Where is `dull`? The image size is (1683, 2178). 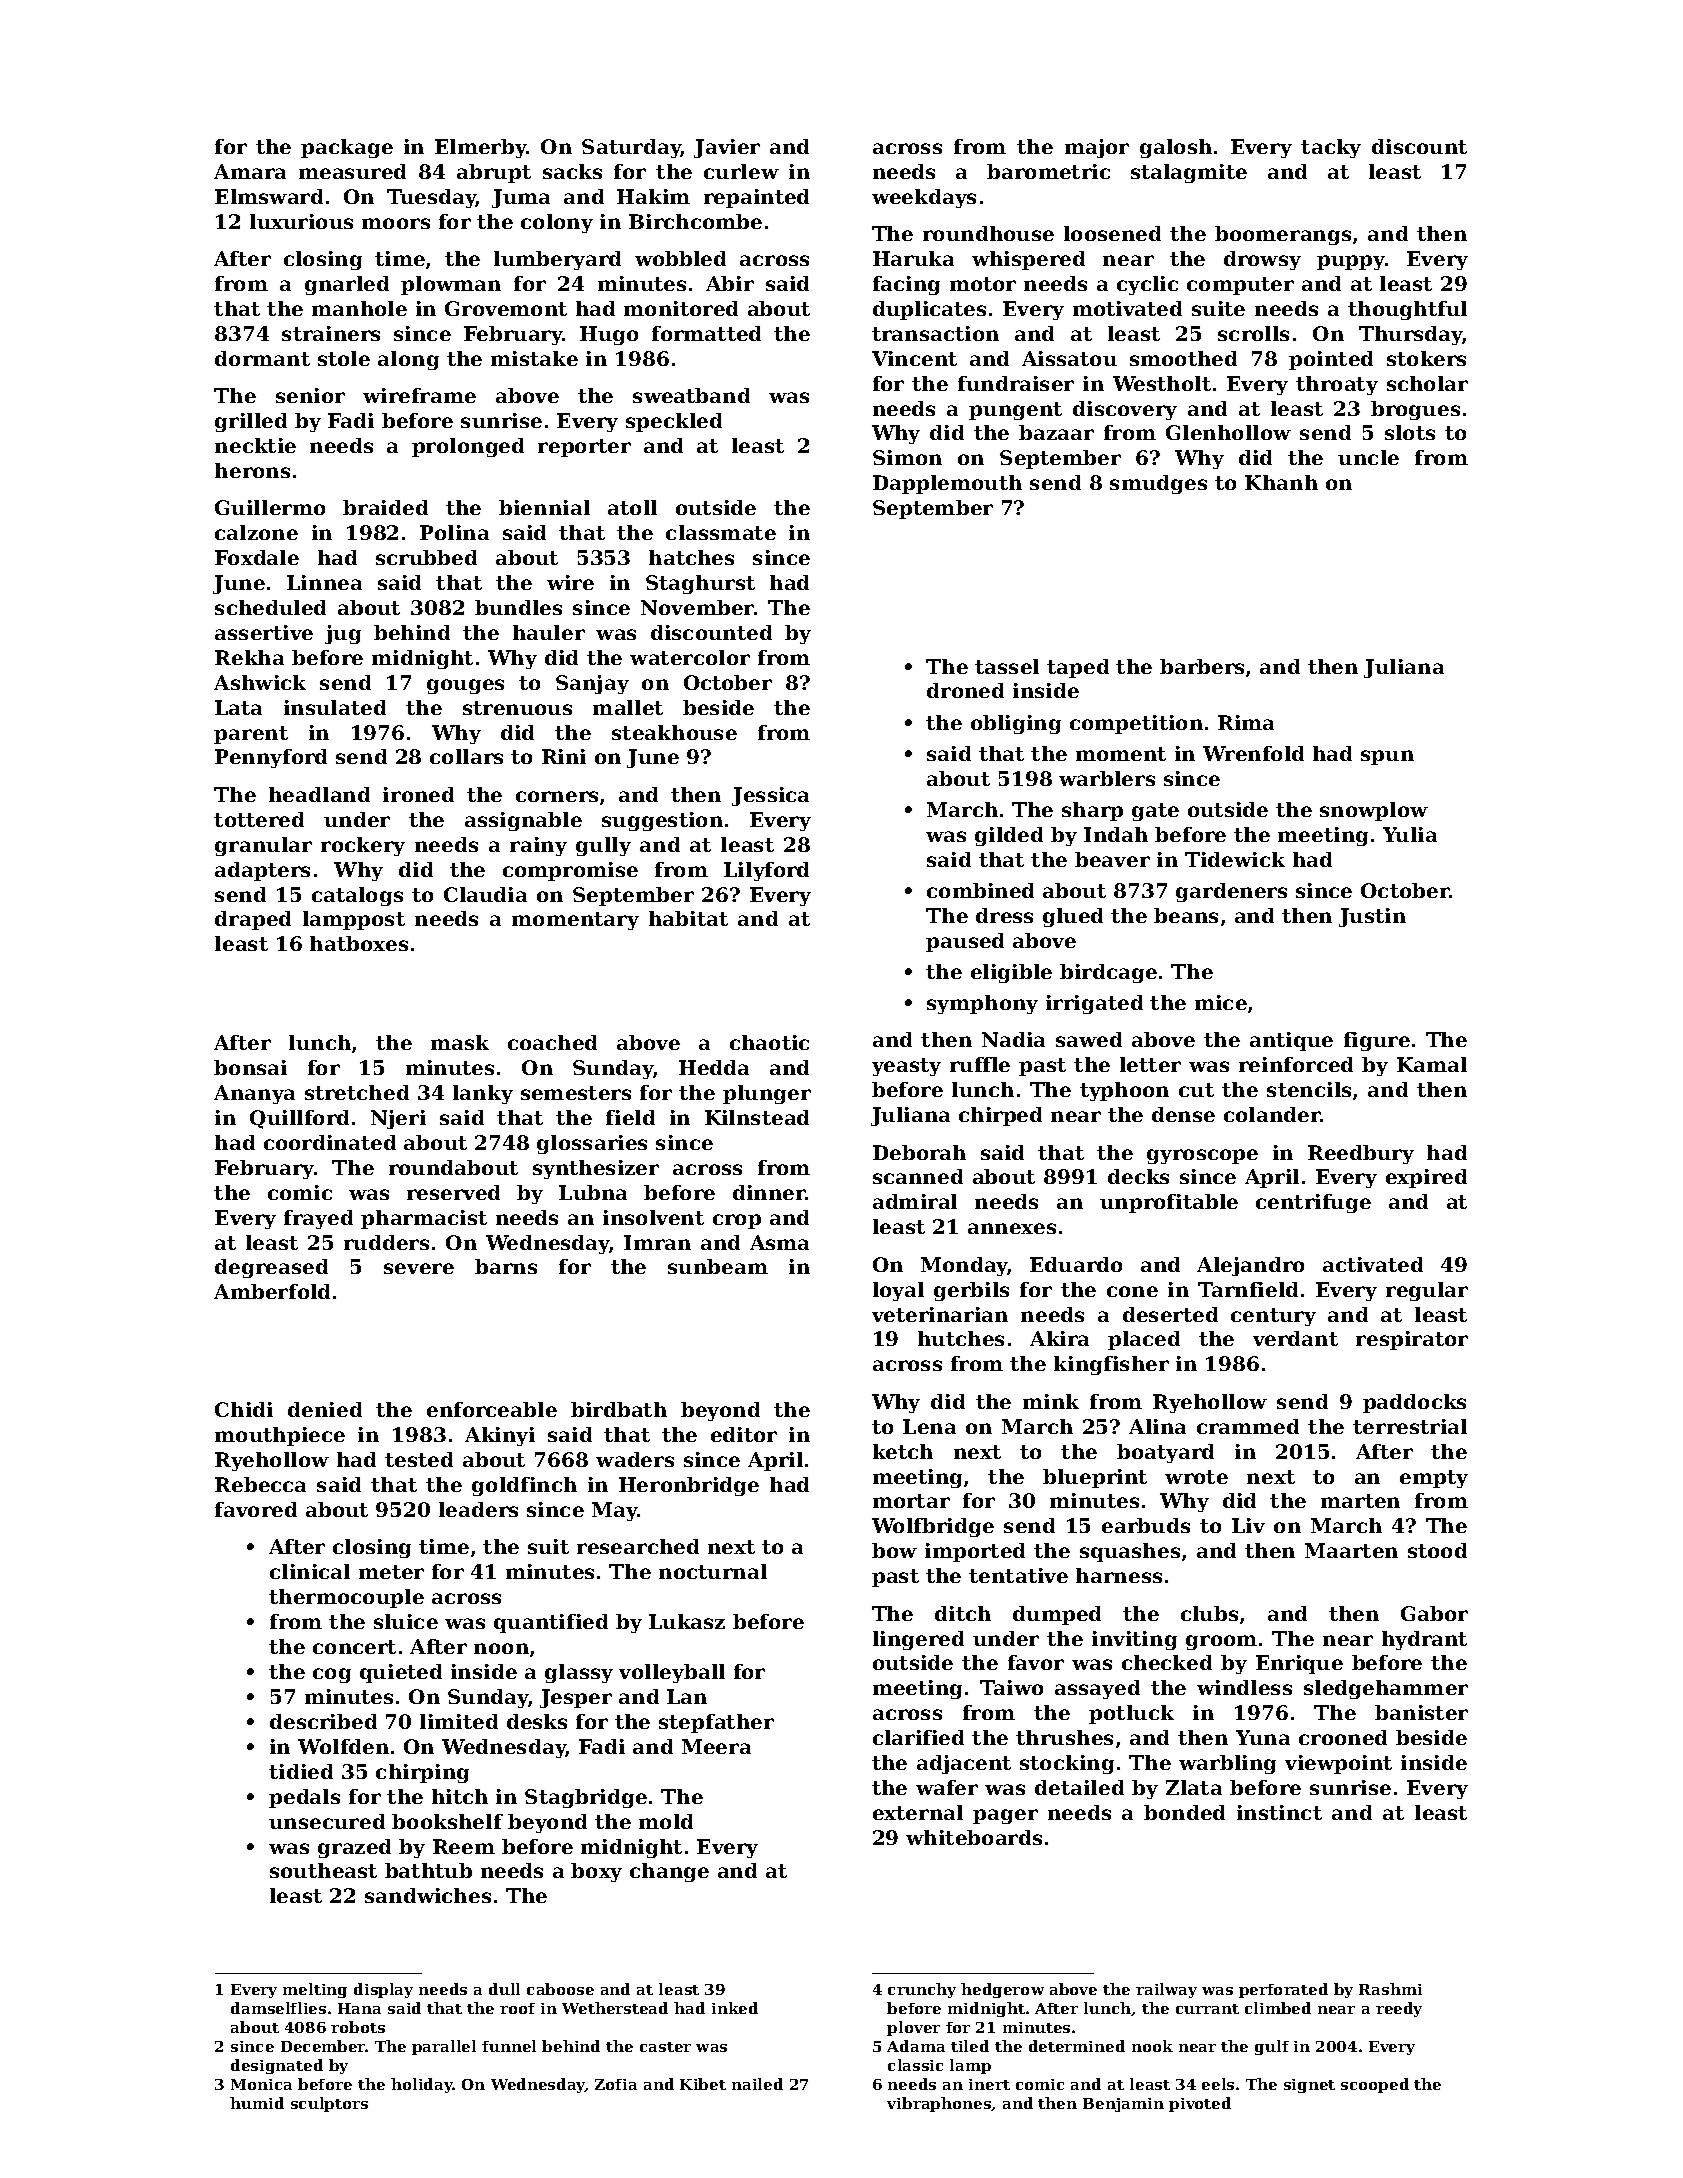
dull is located at coordinates (504, 1989).
